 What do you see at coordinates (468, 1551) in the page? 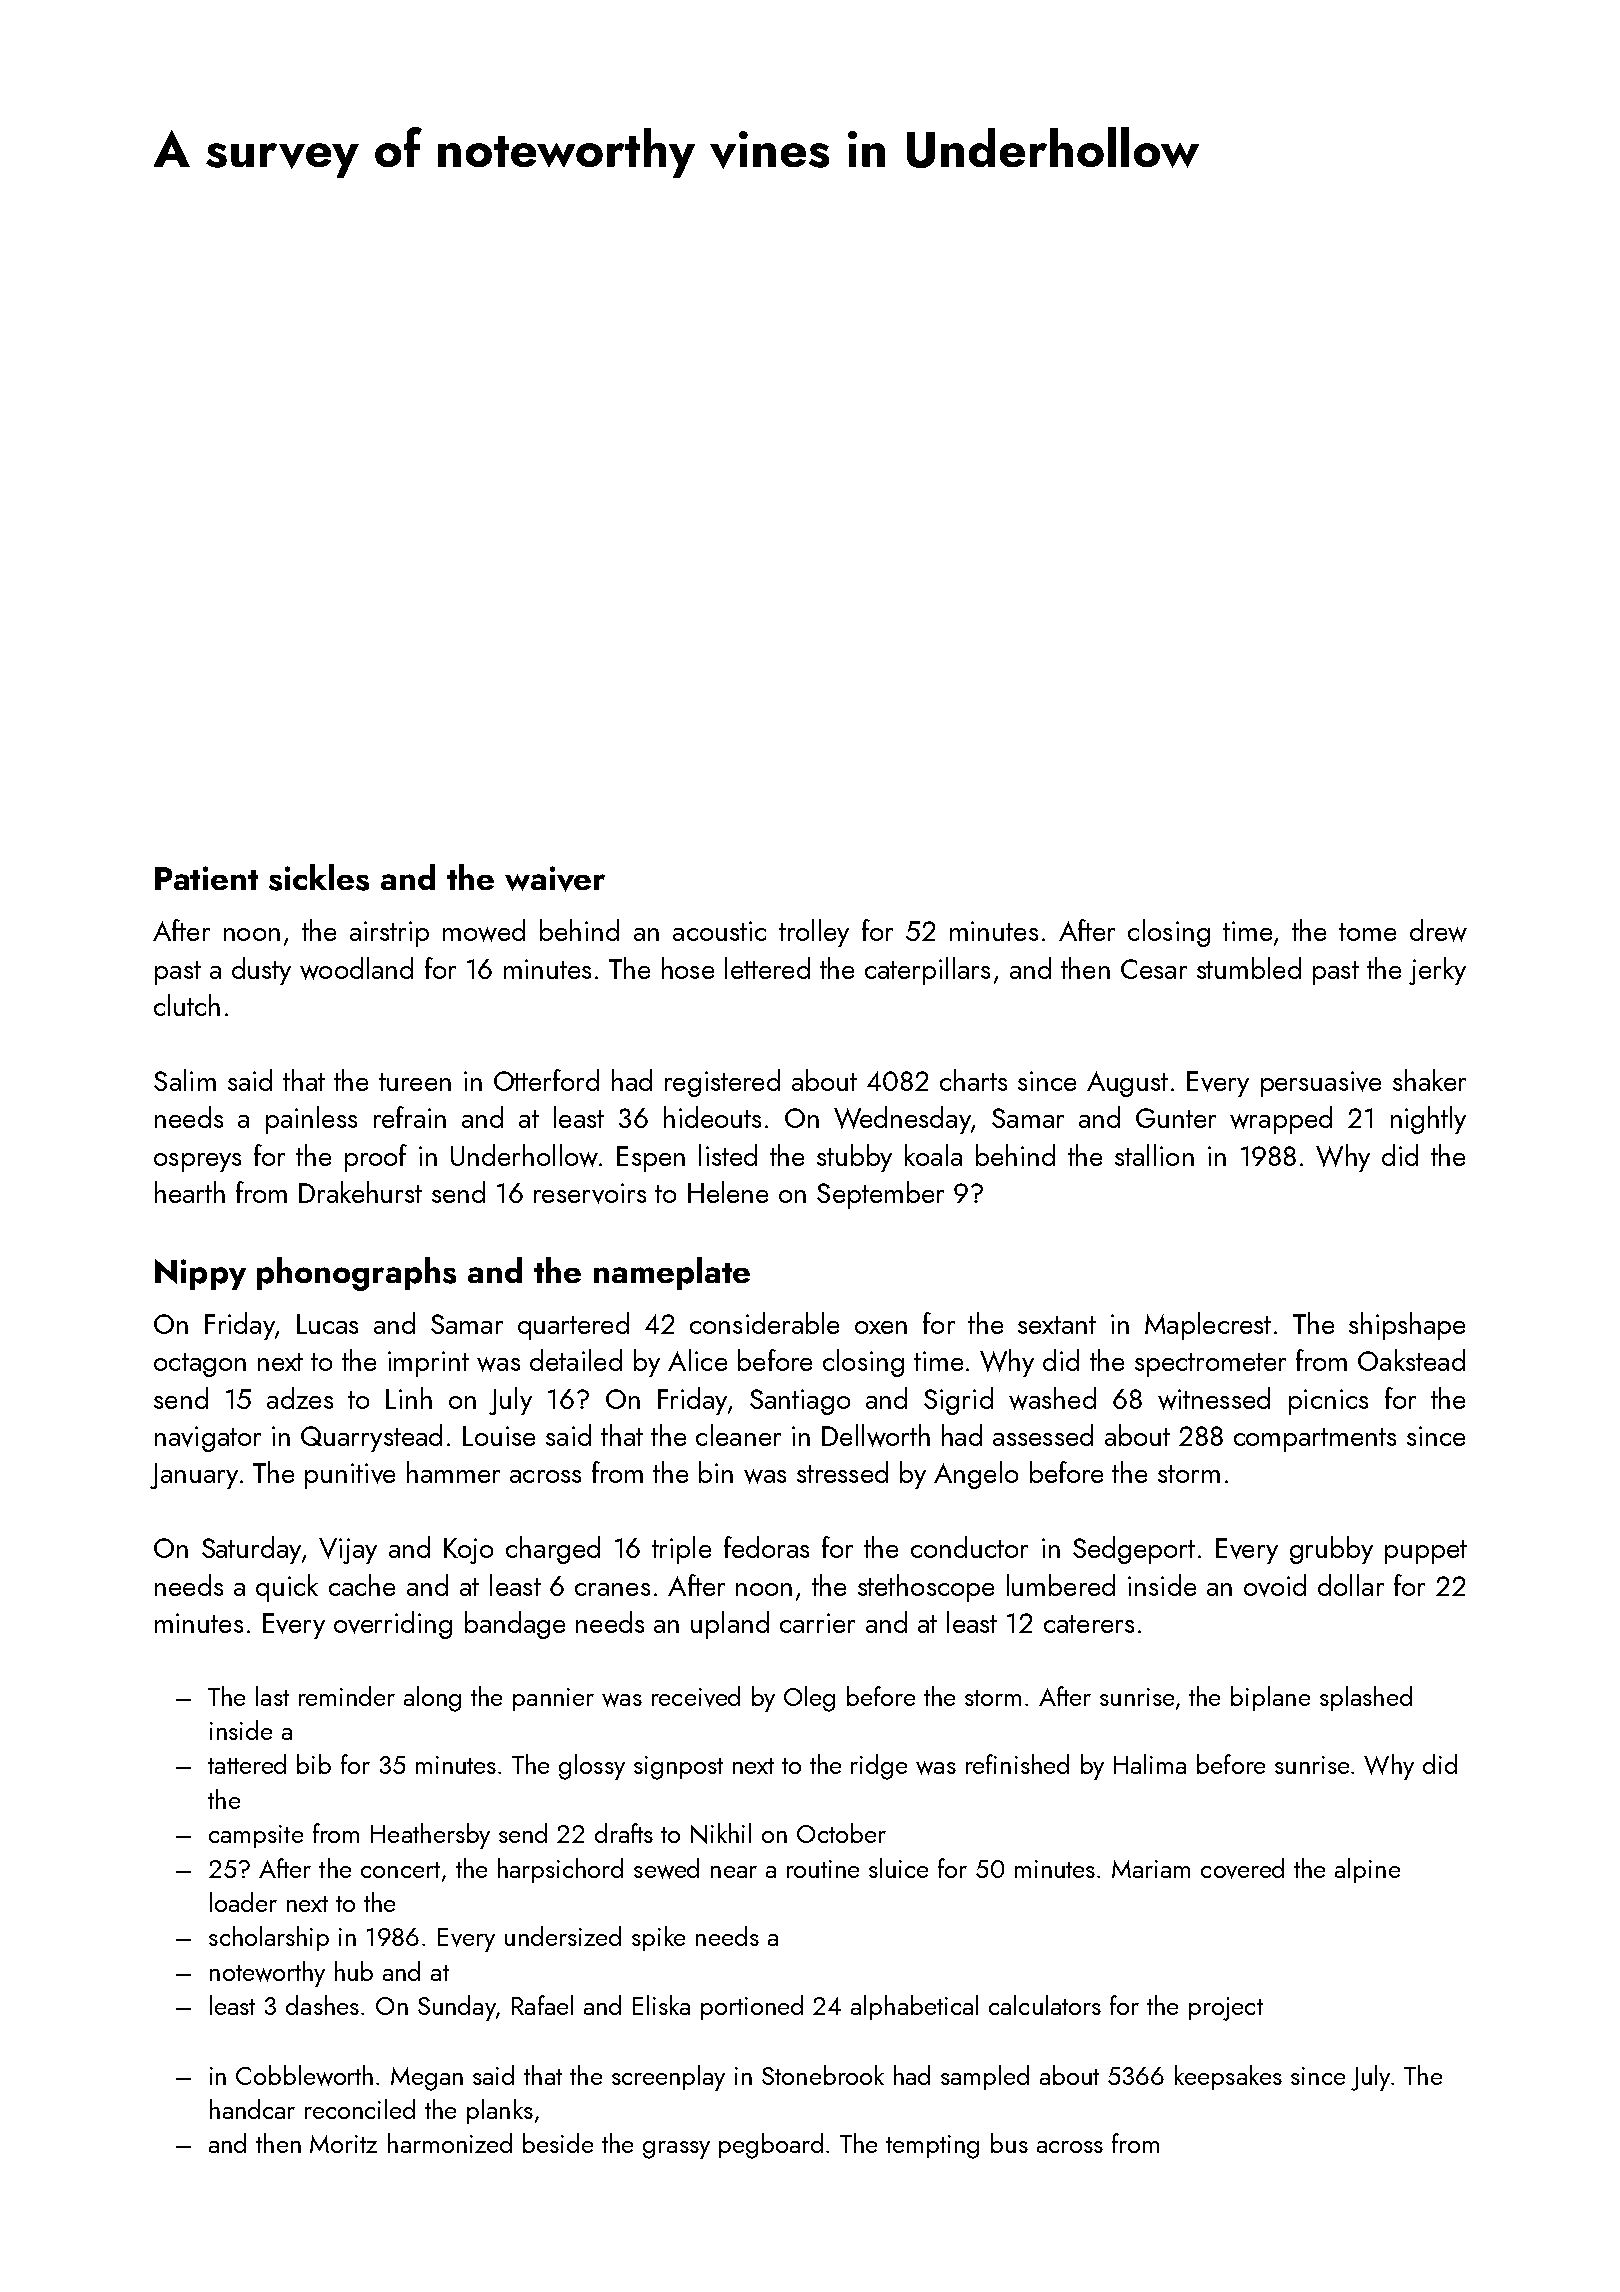
I see `Kojo` at bounding box center [468, 1551].
